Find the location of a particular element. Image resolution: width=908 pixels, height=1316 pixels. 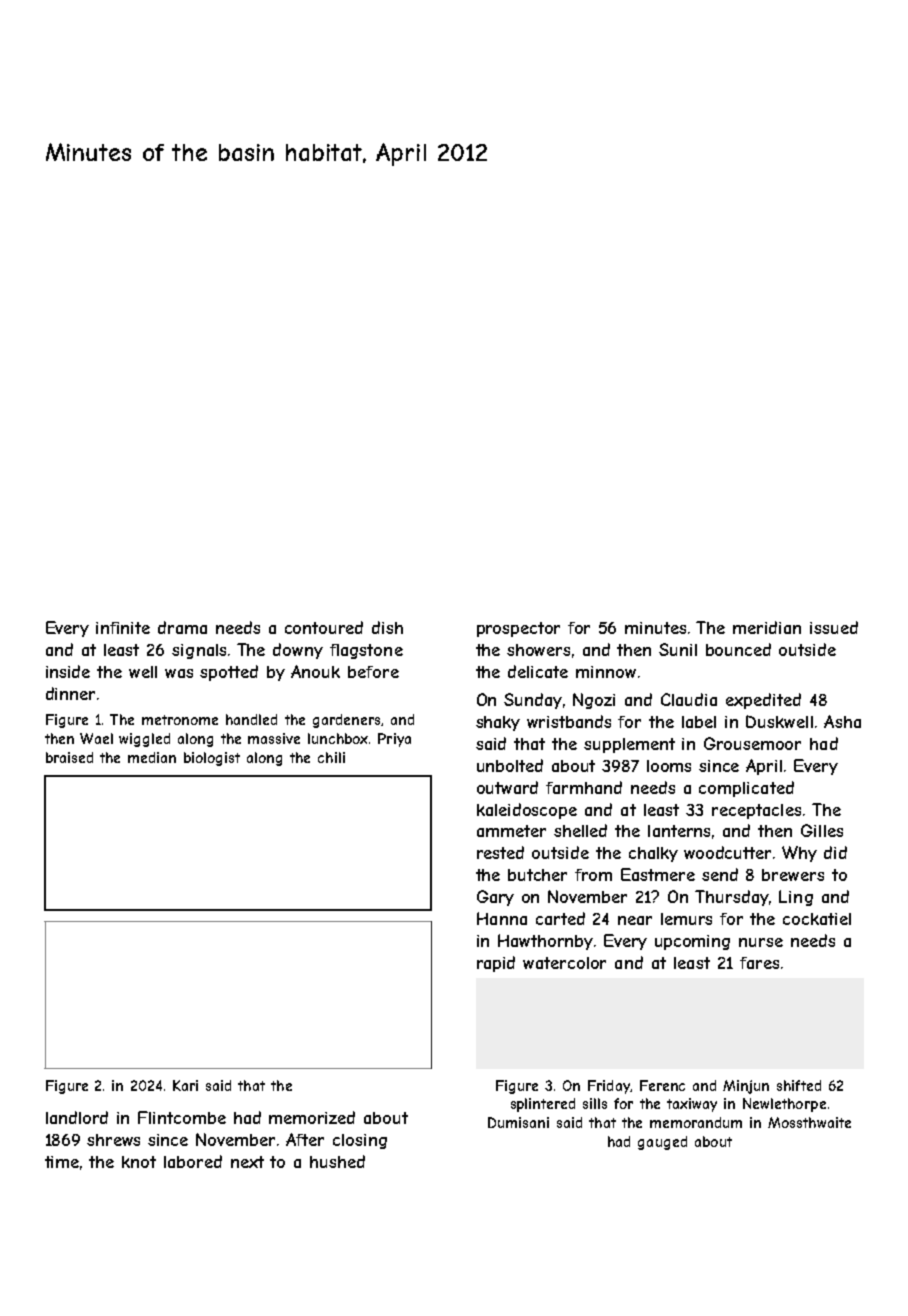

Kari is located at coordinates (185, 1085).
